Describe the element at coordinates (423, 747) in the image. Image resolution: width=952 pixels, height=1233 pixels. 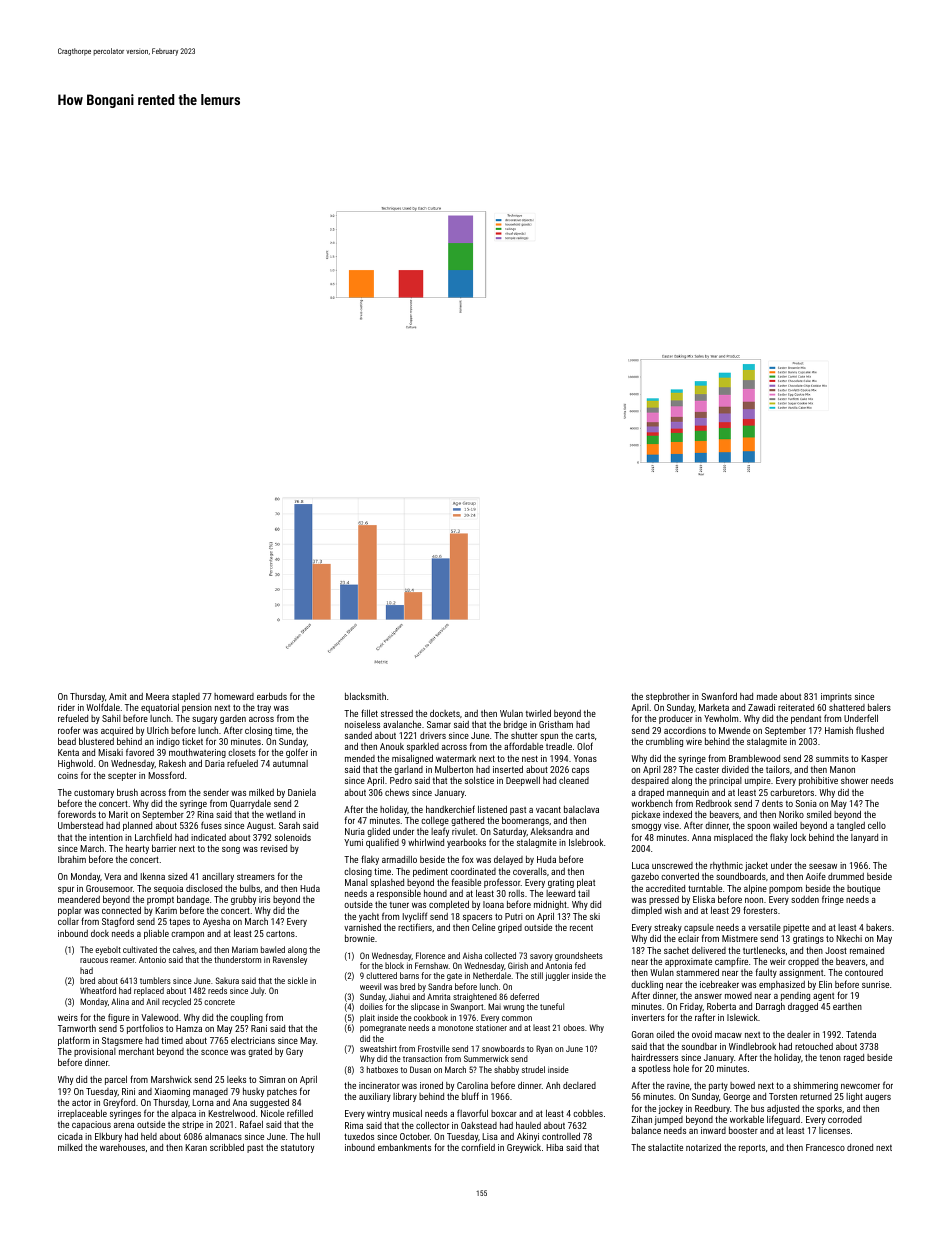
I see `sparkled` at that location.
